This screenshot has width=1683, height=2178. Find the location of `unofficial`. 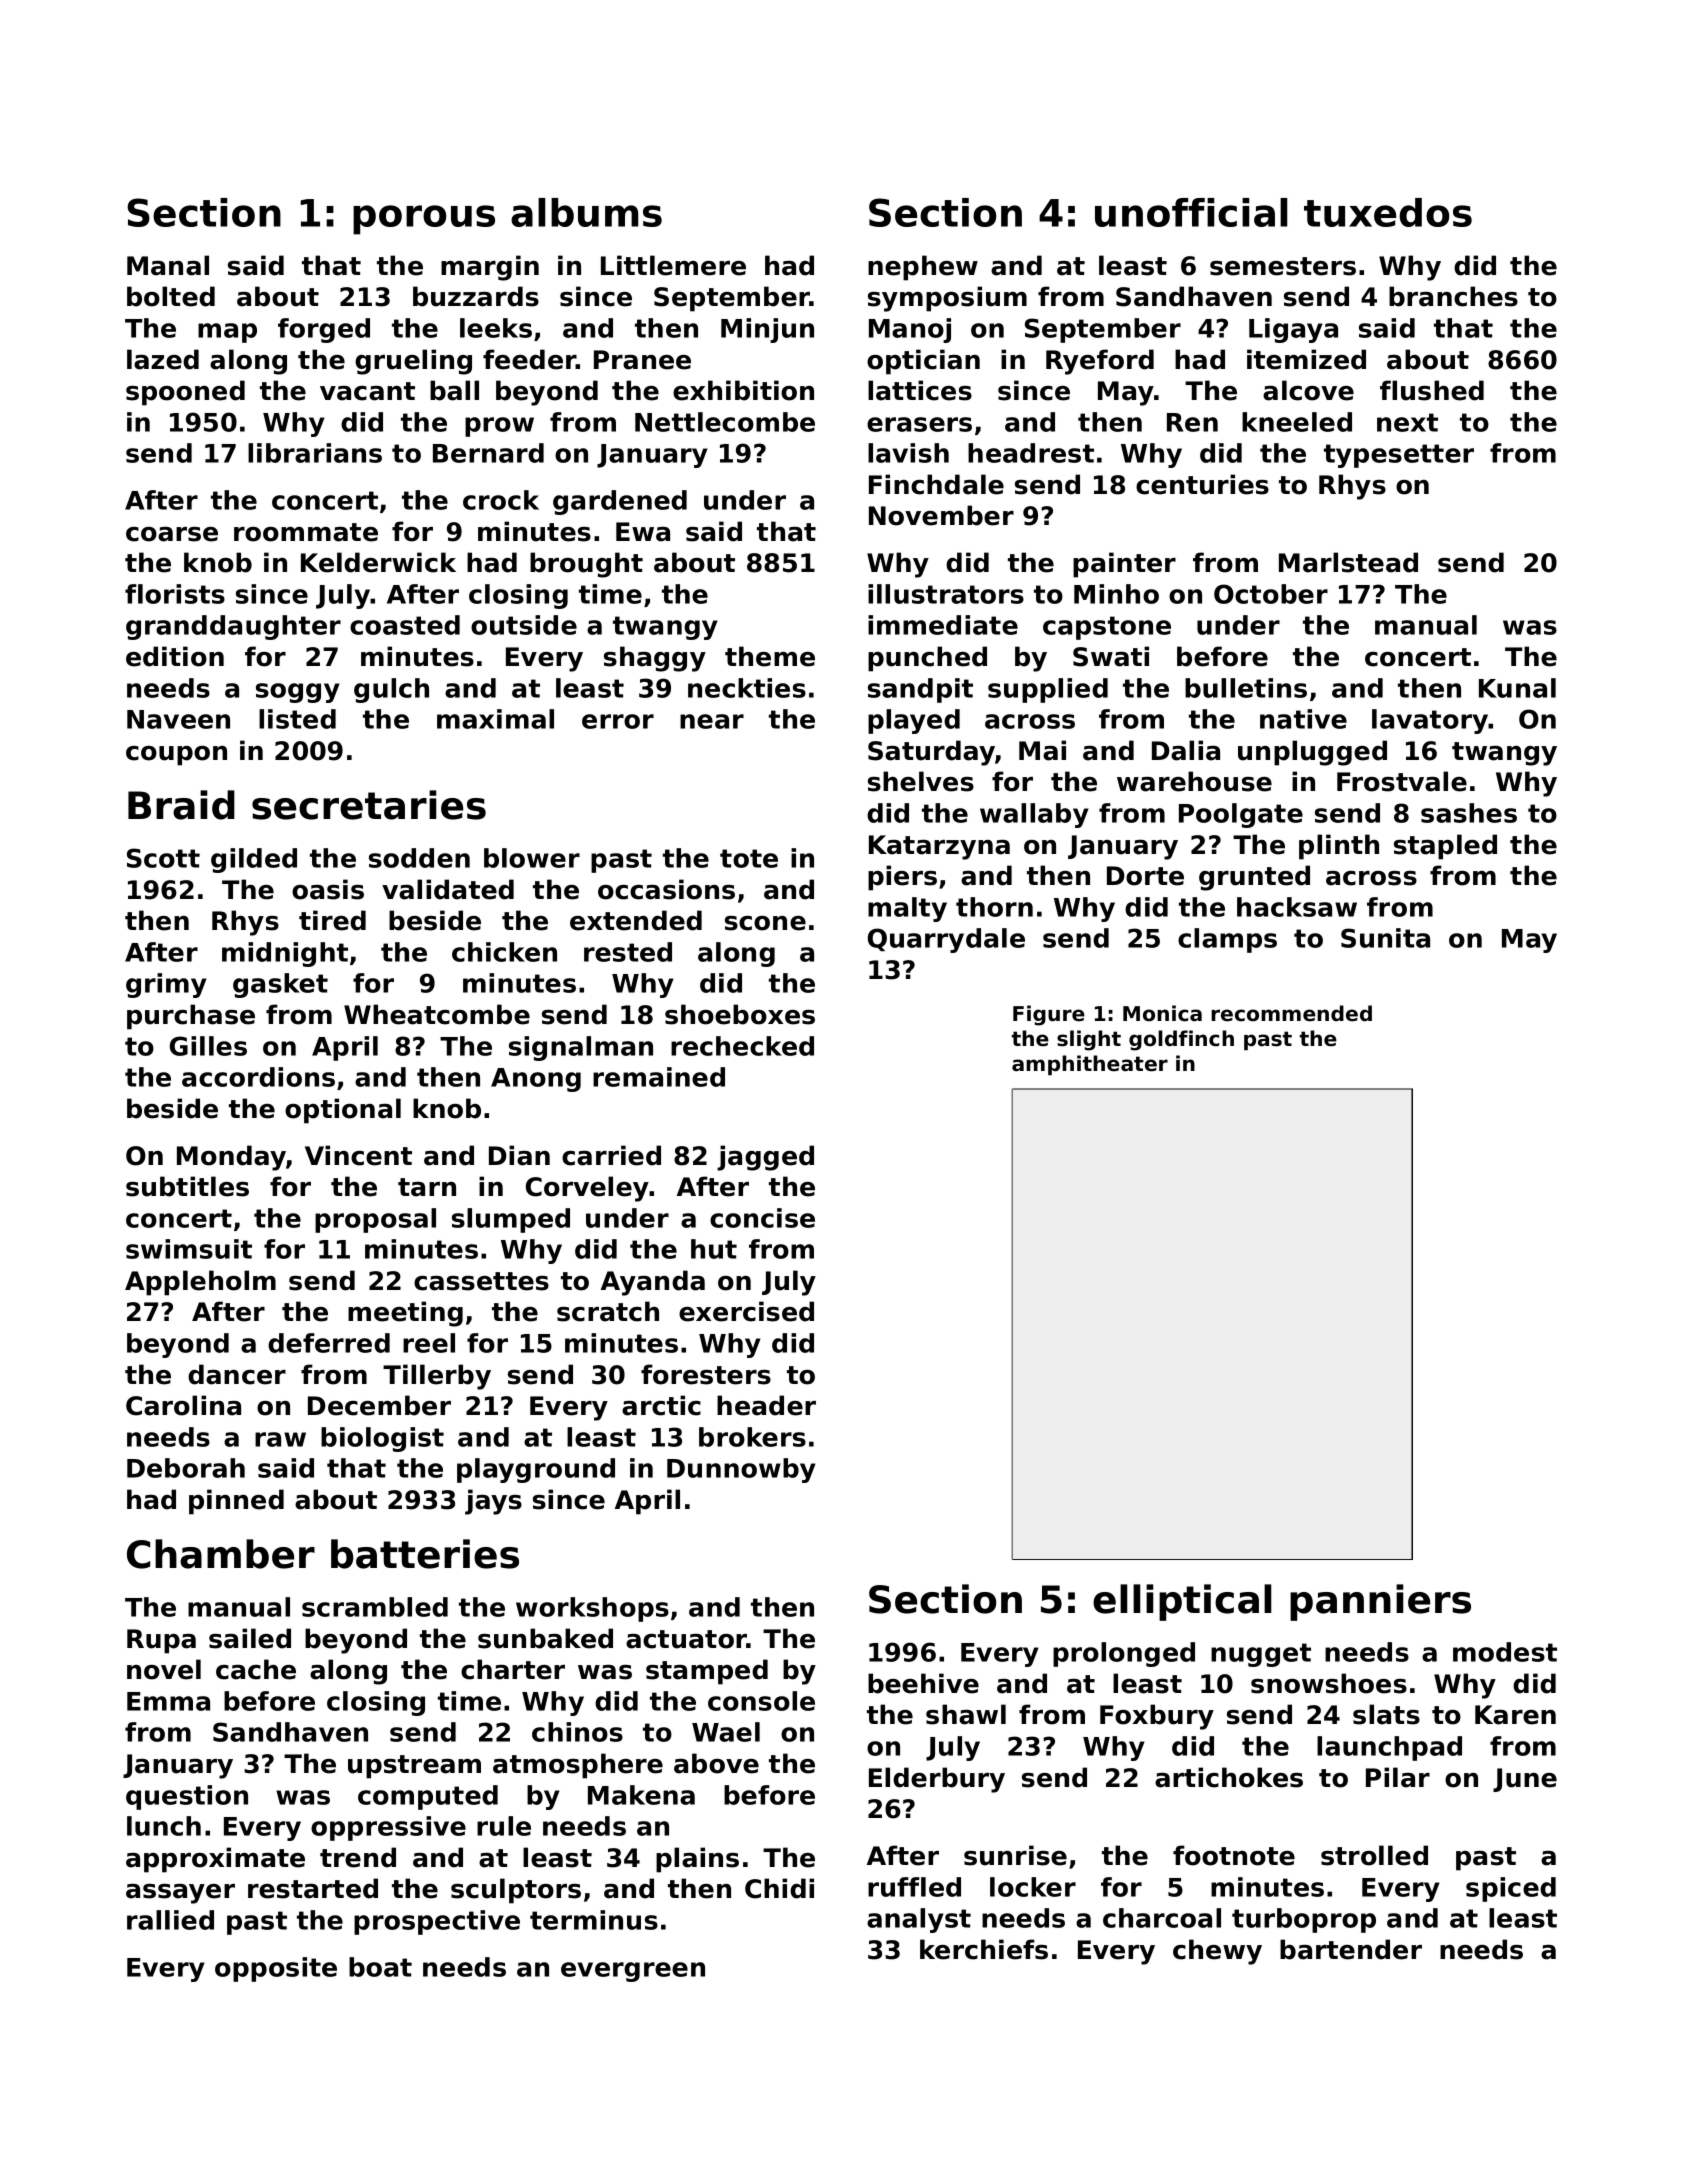

unofficial is located at coordinates (1191, 212).
